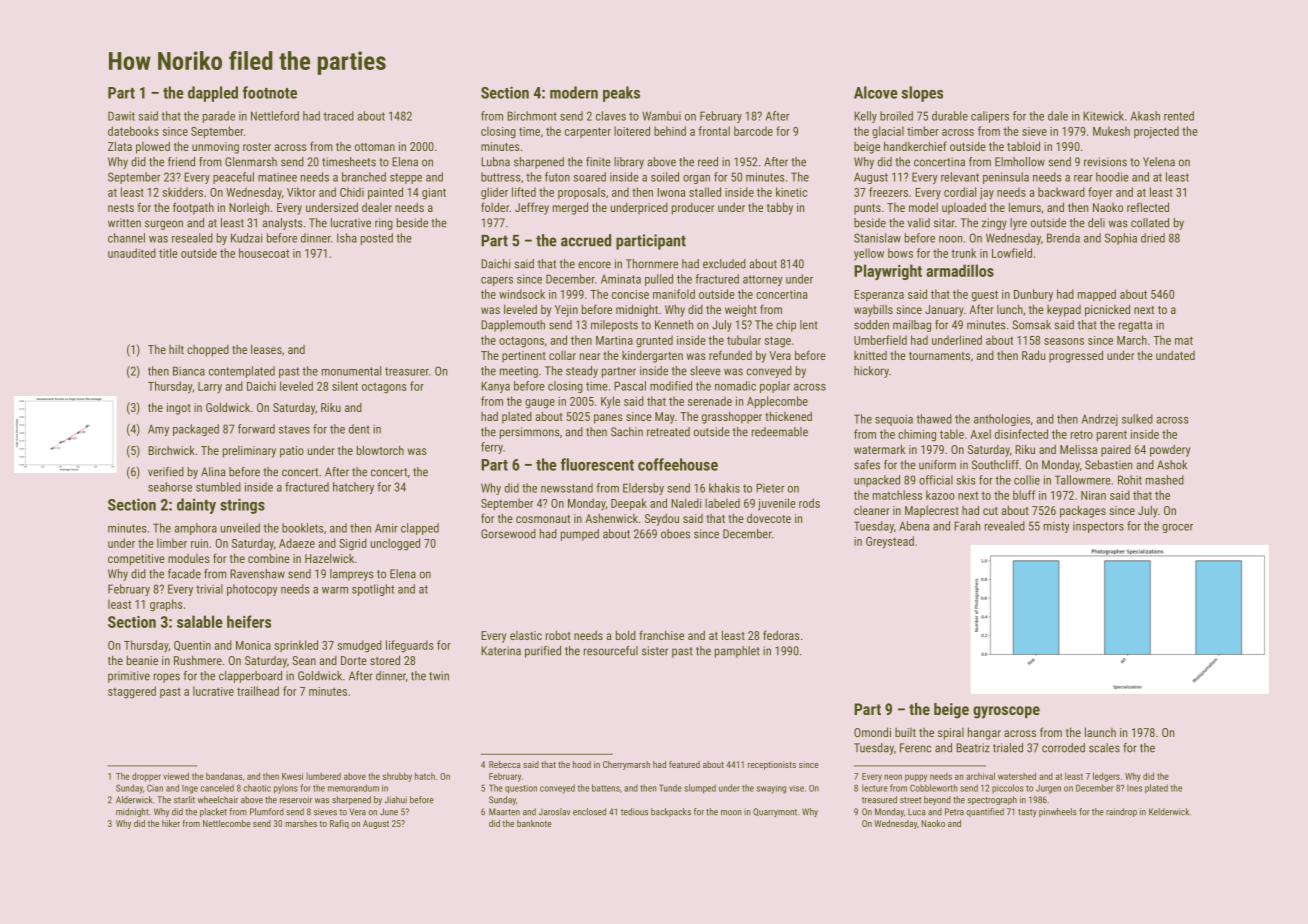 This image has width=1308, height=924. Describe the element at coordinates (621, 279) in the image. I see `Aminata` at that location.
